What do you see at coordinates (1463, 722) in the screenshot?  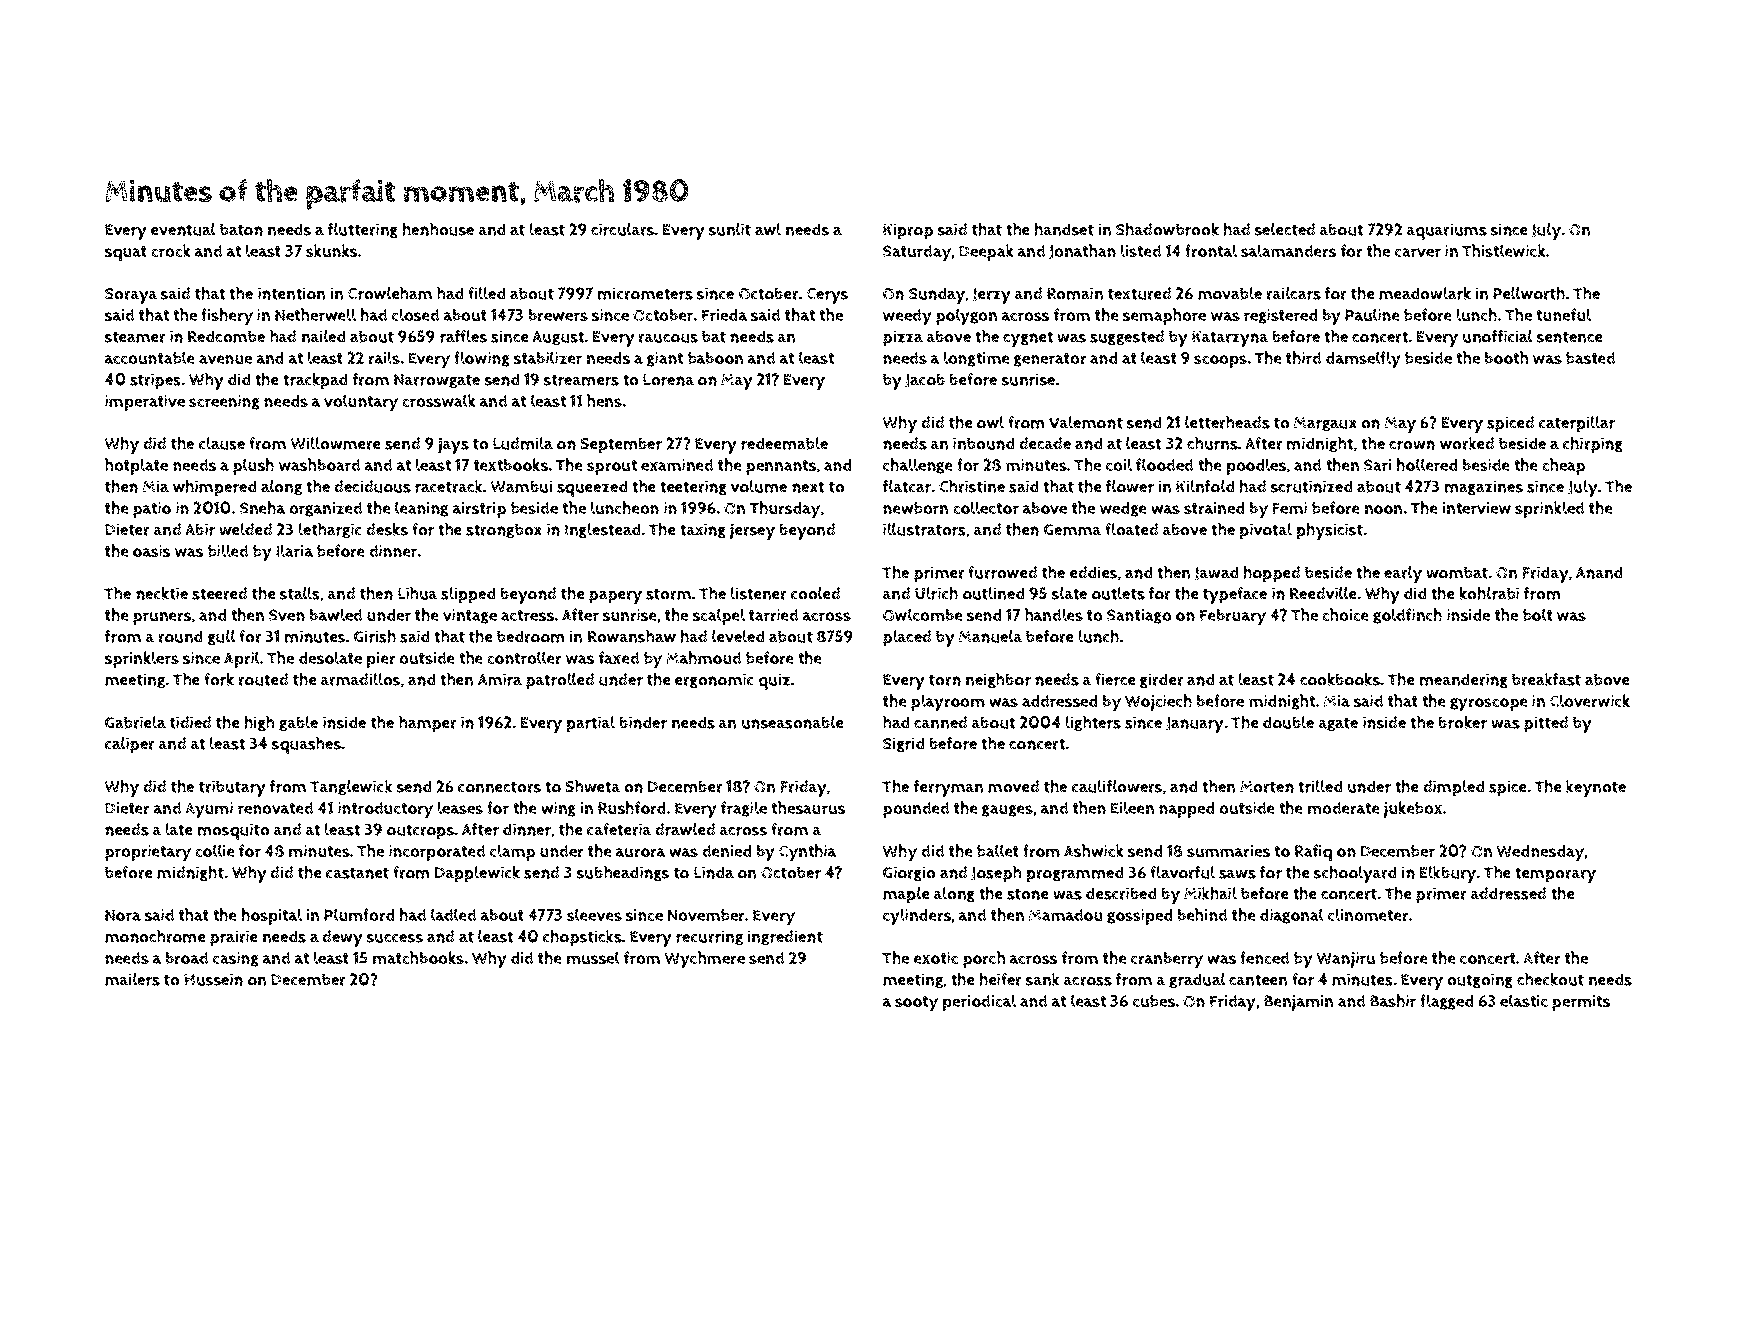 I see `broker` at bounding box center [1463, 722].
